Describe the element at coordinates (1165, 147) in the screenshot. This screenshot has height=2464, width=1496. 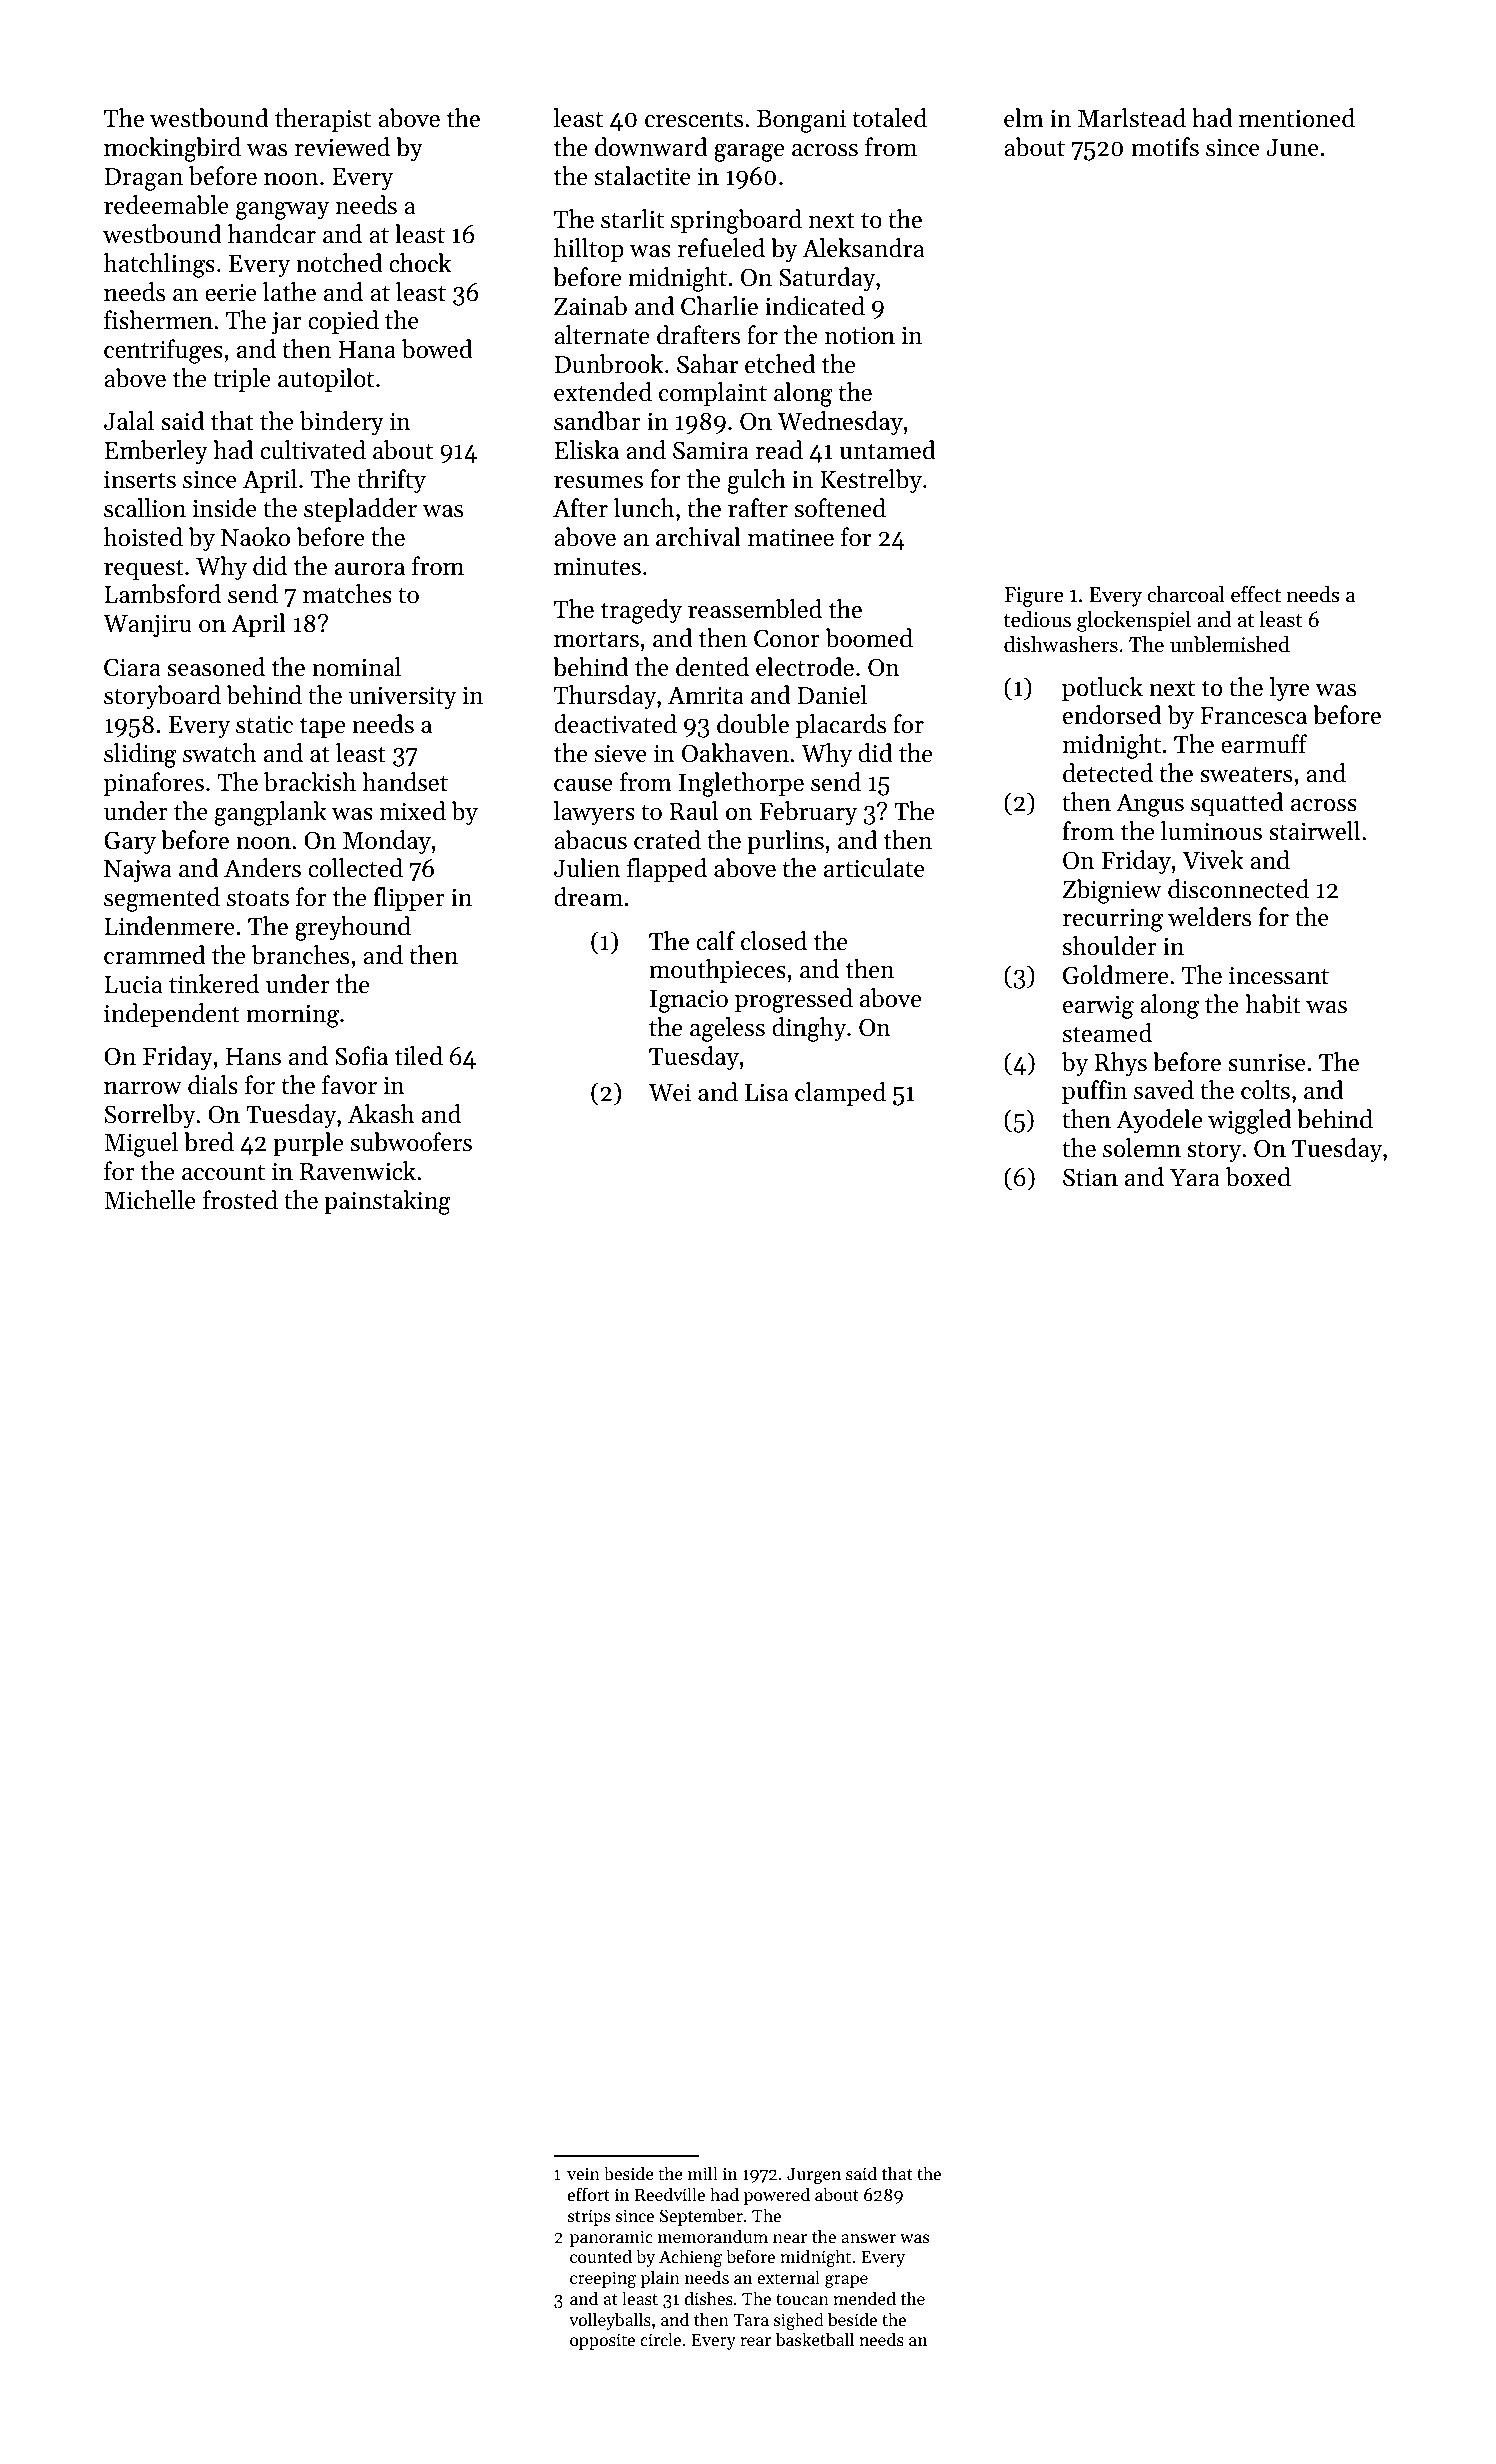
I see `motifs` at that location.
